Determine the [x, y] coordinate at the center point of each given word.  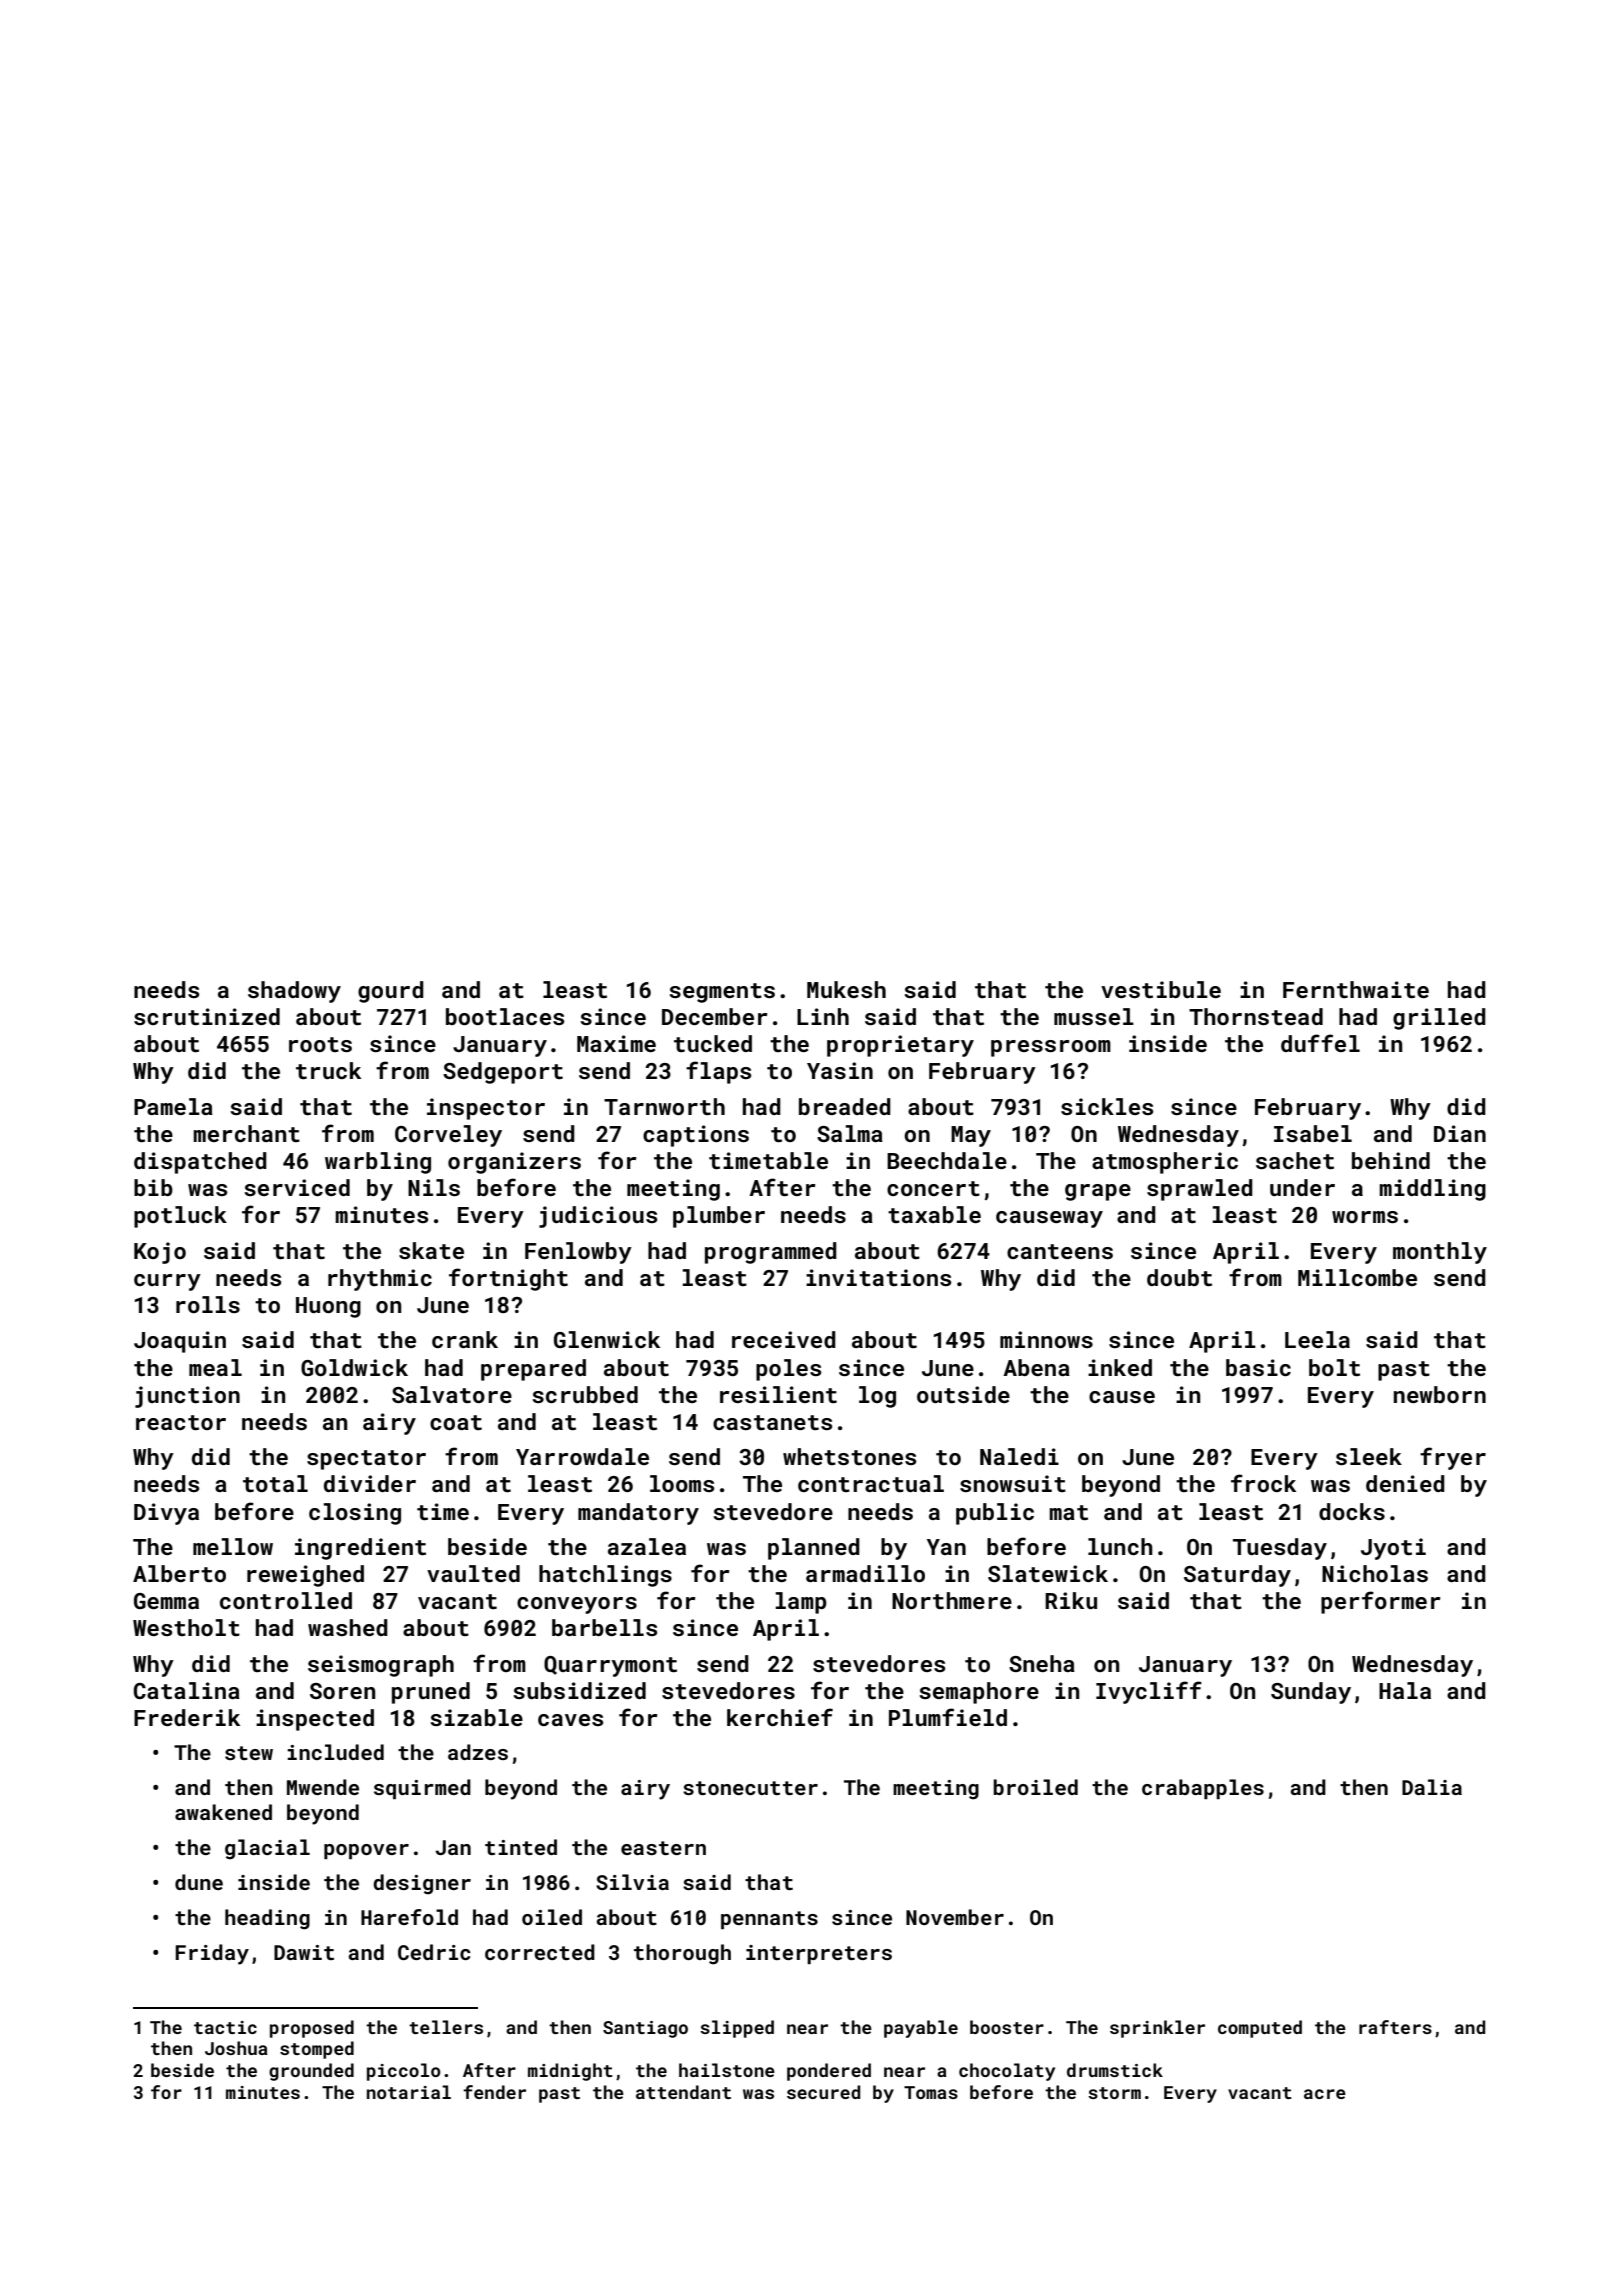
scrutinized [207, 1016]
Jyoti [1393, 1549]
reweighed [305, 1576]
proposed [312, 2029]
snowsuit [1013, 1483]
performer [1381, 1602]
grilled [1439, 1019]
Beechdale [947, 1160]
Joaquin [180, 1342]
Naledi [1019, 1456]
